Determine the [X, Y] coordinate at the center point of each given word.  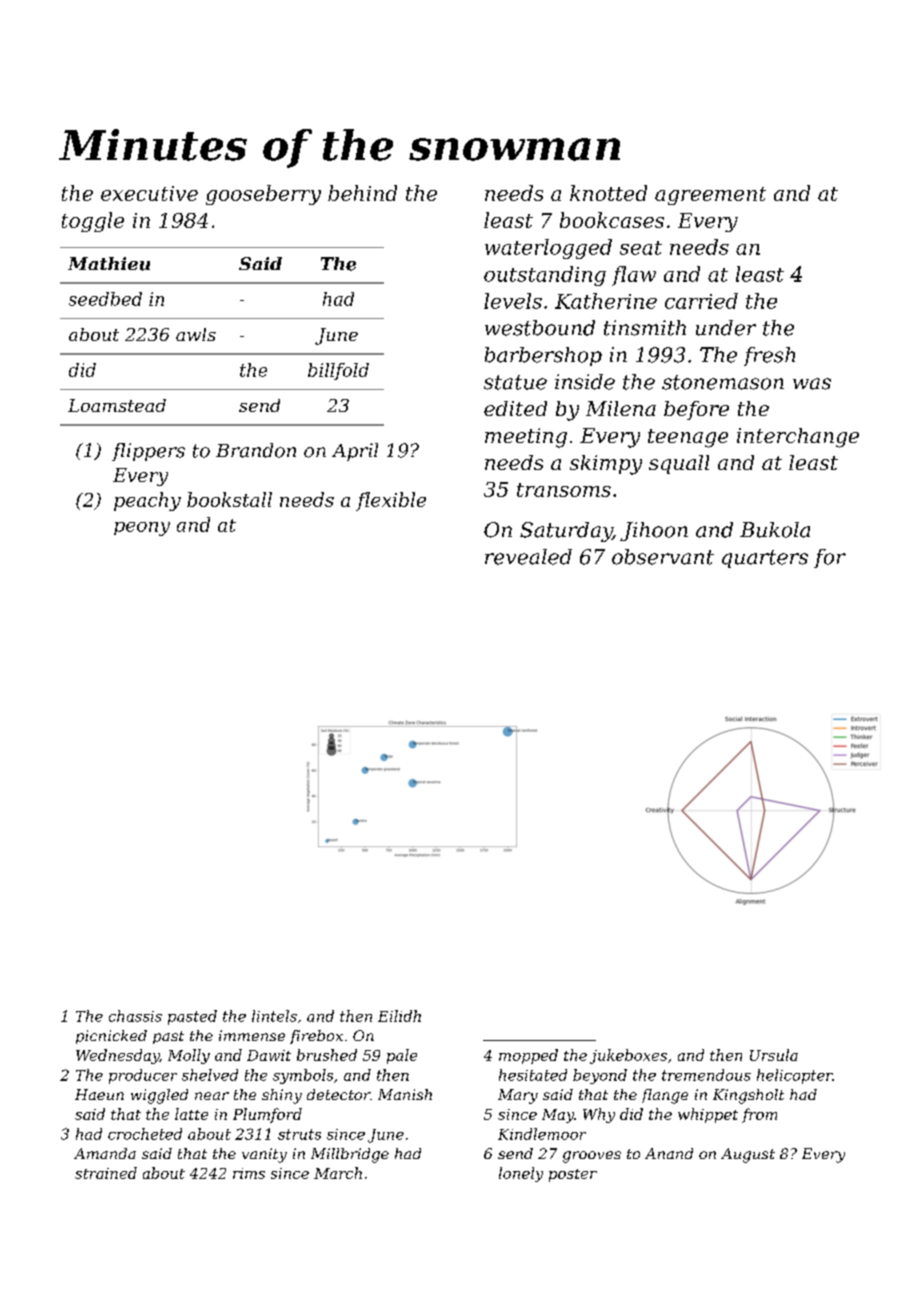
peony [142, 529]
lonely [521, 1174]
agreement [710, 196]
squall [679, 464]
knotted [608, 193]
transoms [564, 490]
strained [106, 1173]
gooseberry [263, 195]
